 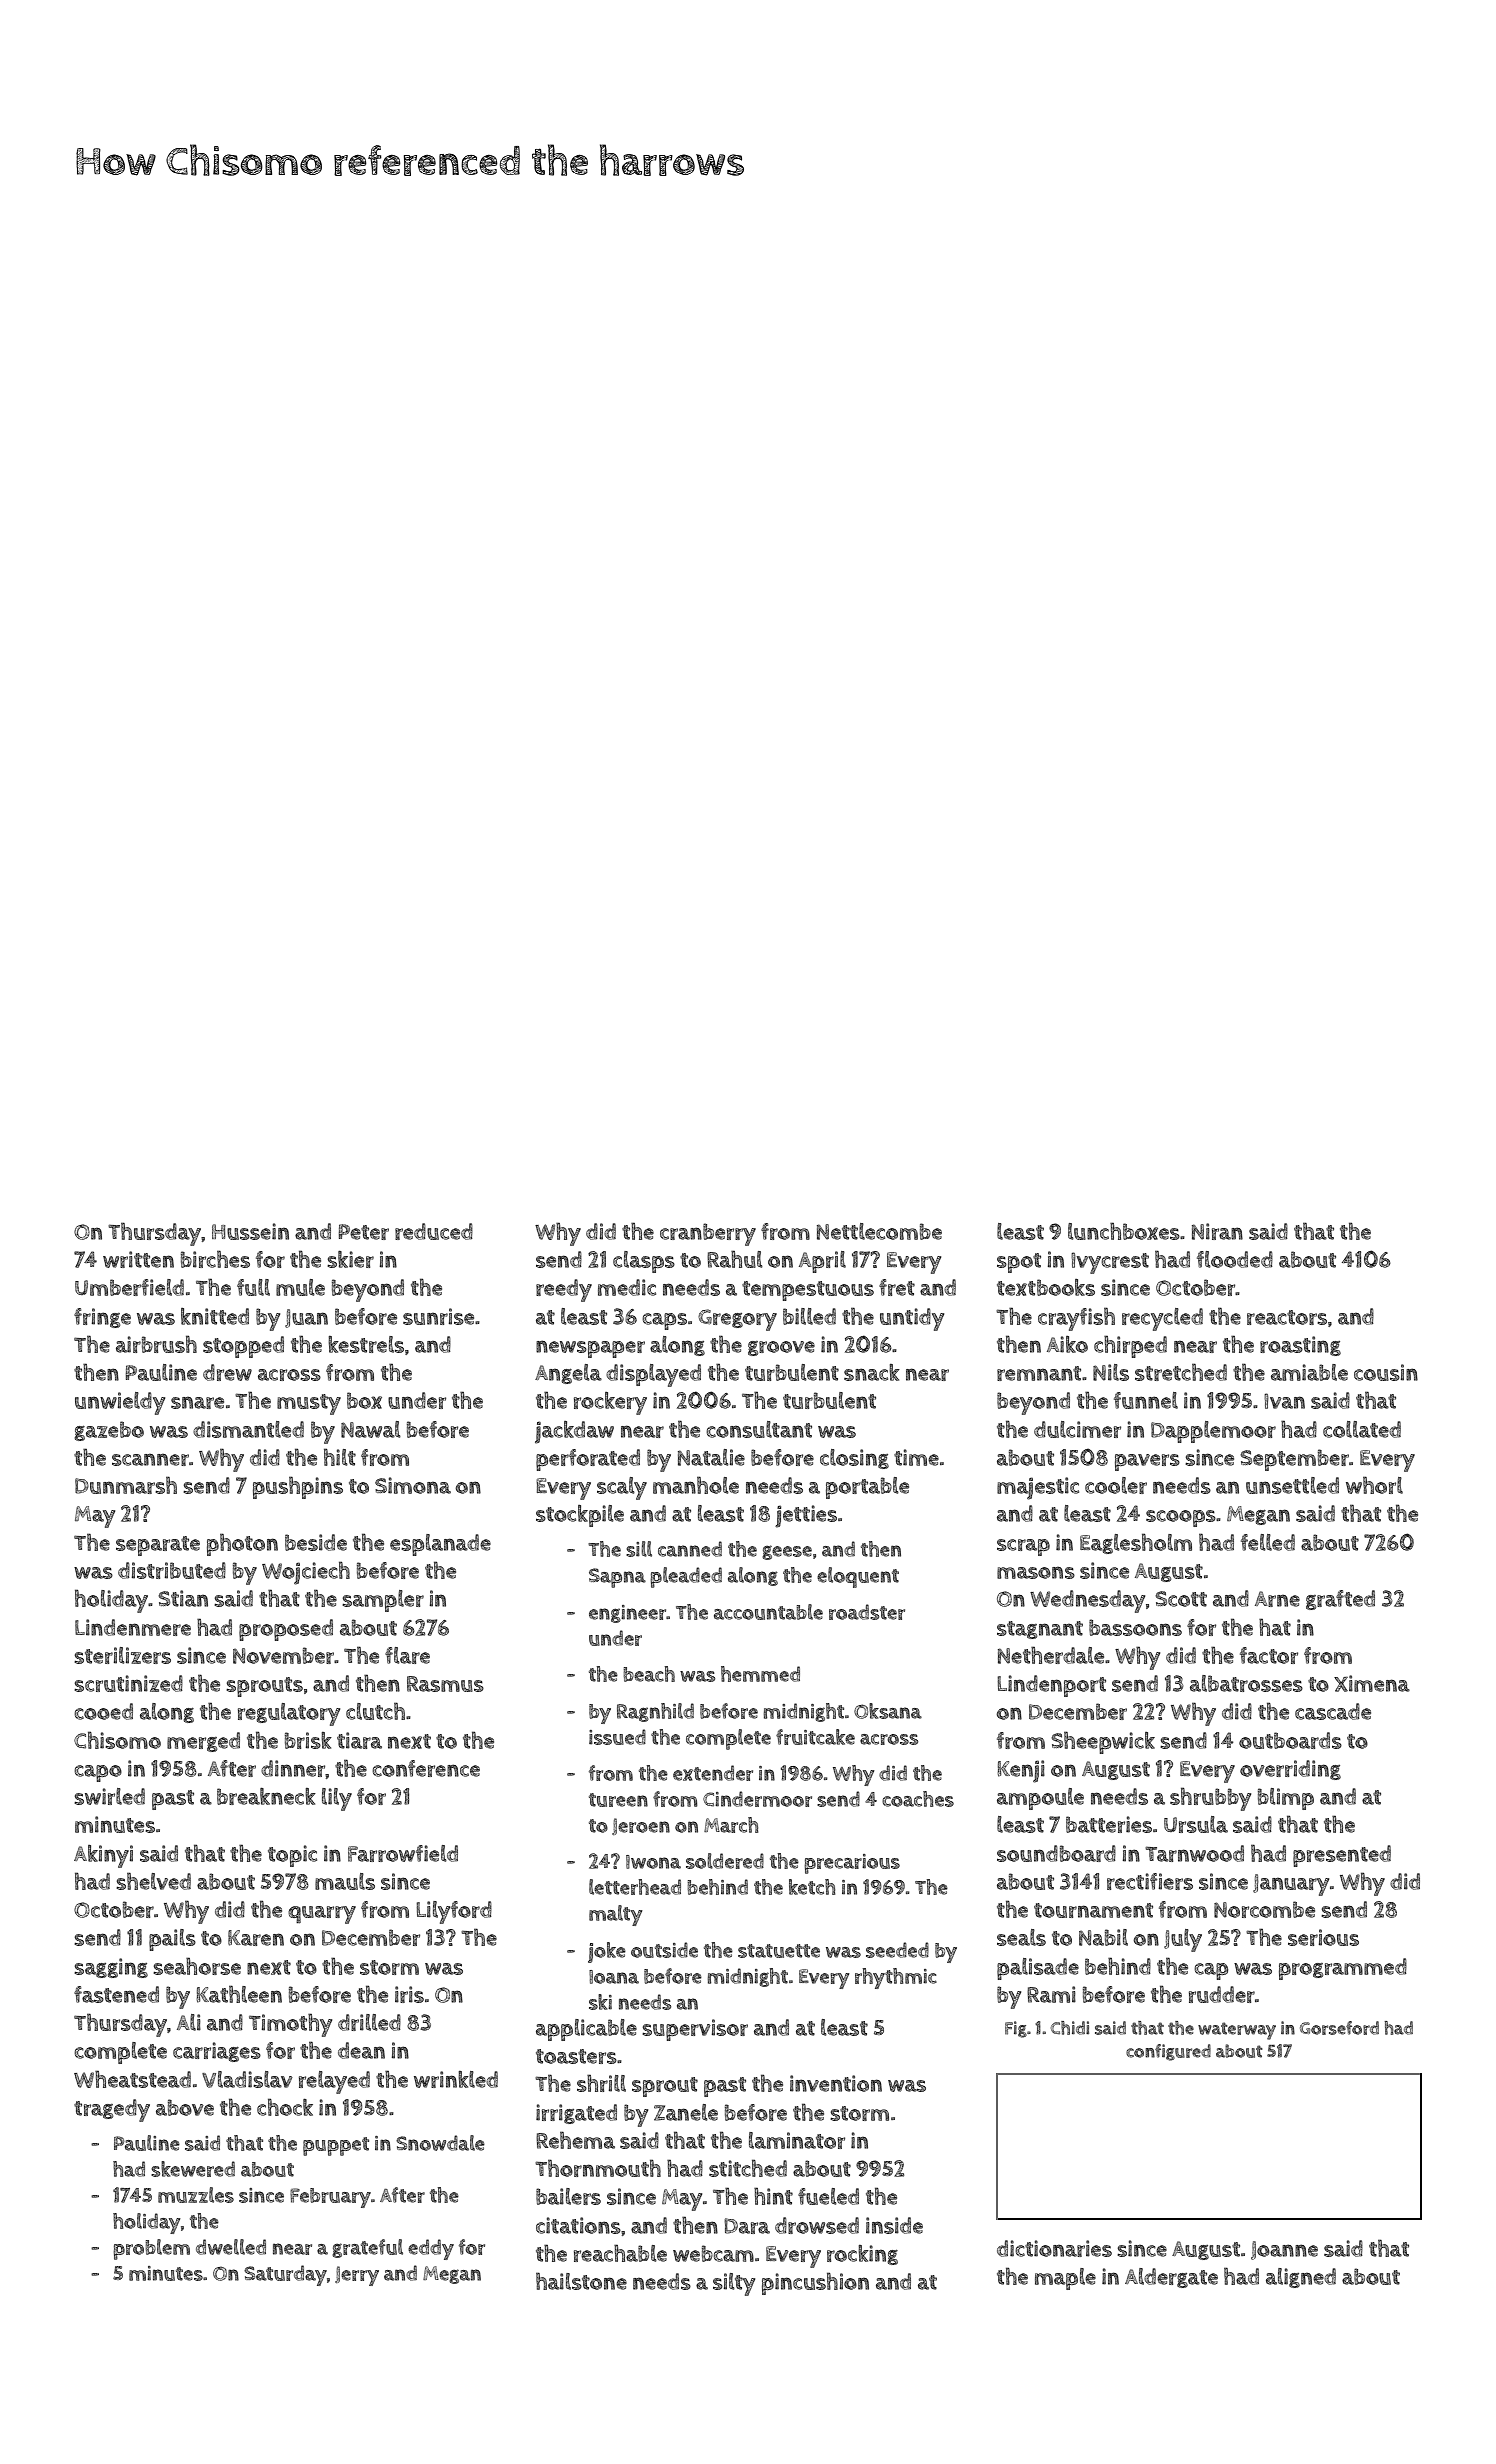 What do you see at coordinates (1067, 1344) in the image?
I see `Aiko` at bounding box center [1067, 1344].
